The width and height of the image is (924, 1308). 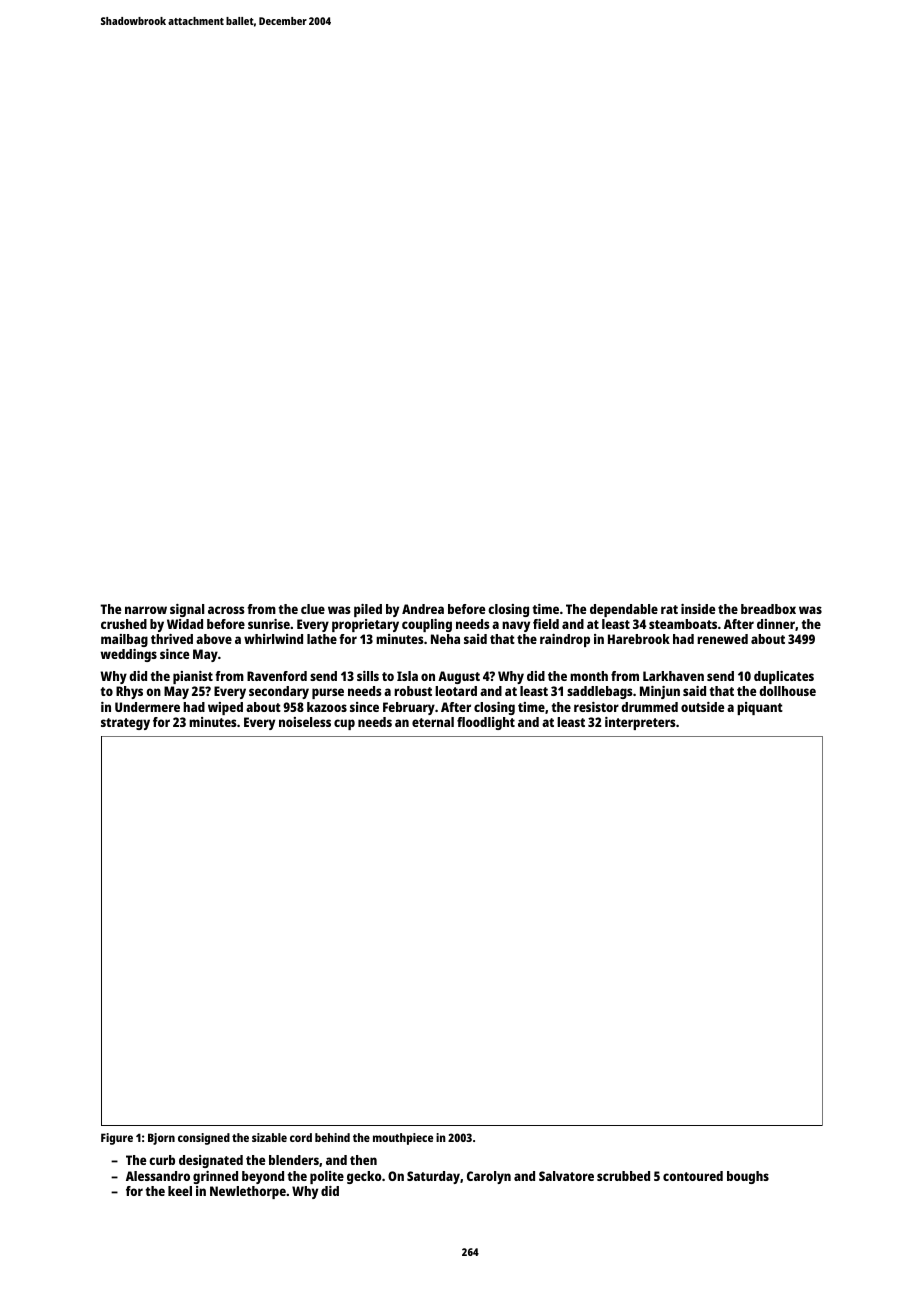 I want to click on beyond, so click(x=263, y=1177).
